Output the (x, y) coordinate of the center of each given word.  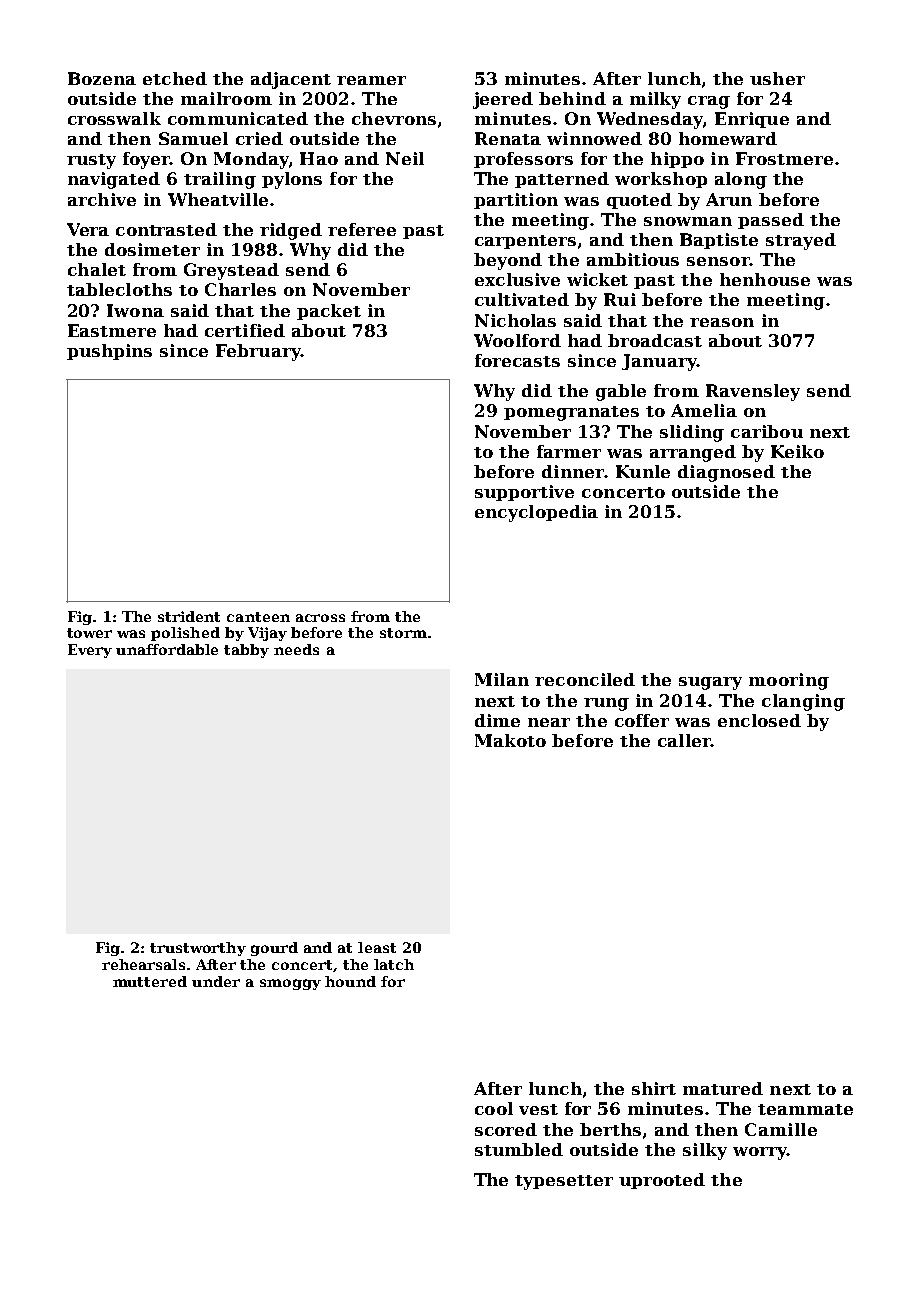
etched (175, 78)
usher (777, 78)
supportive (524, 493)
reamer (371, 80)
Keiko (797, 451)
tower (89, 633)
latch (394, 964)
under (216, 981)
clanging (803, 702)
